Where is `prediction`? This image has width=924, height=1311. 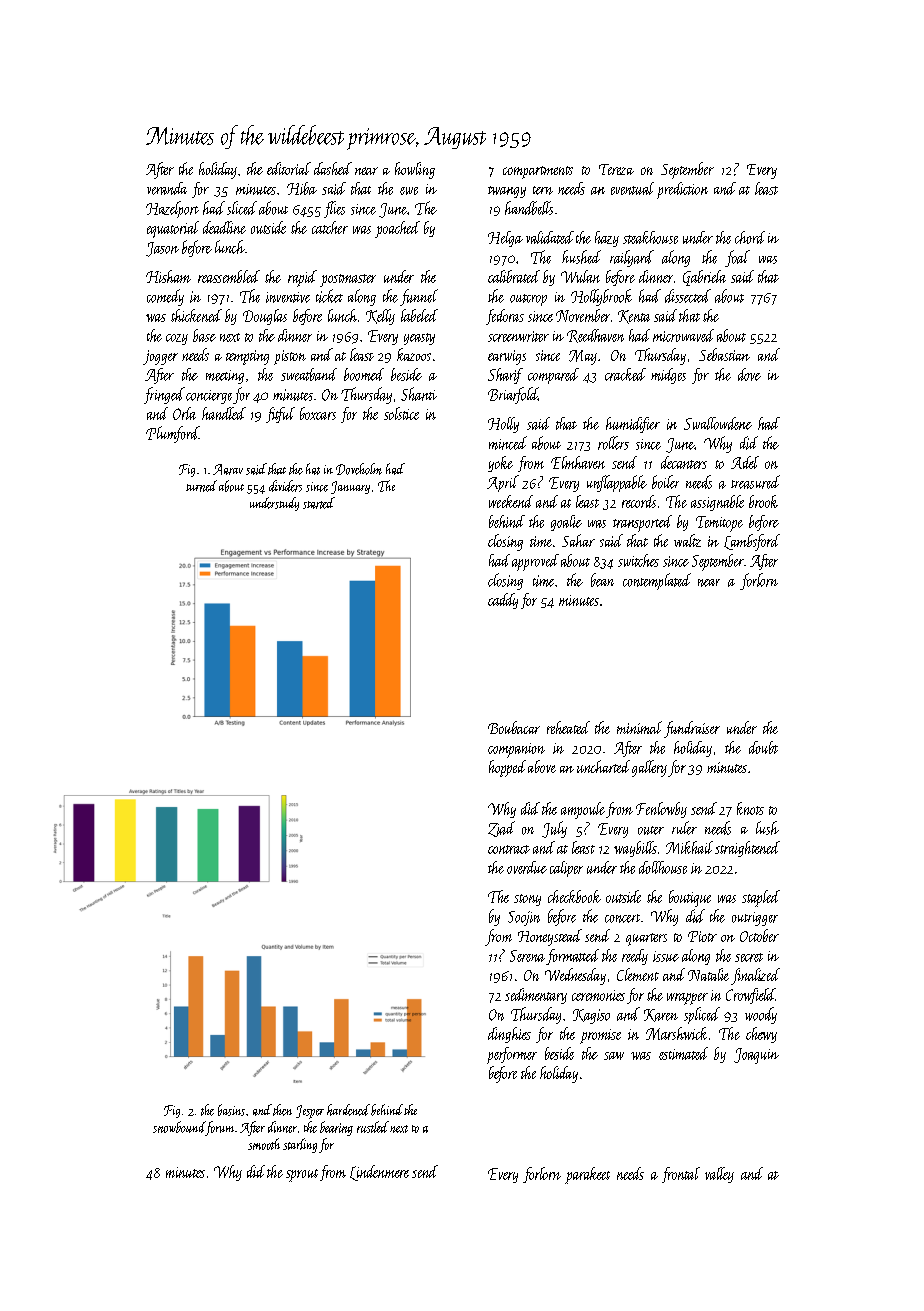
prediction is located at coordinates (682, 190).
